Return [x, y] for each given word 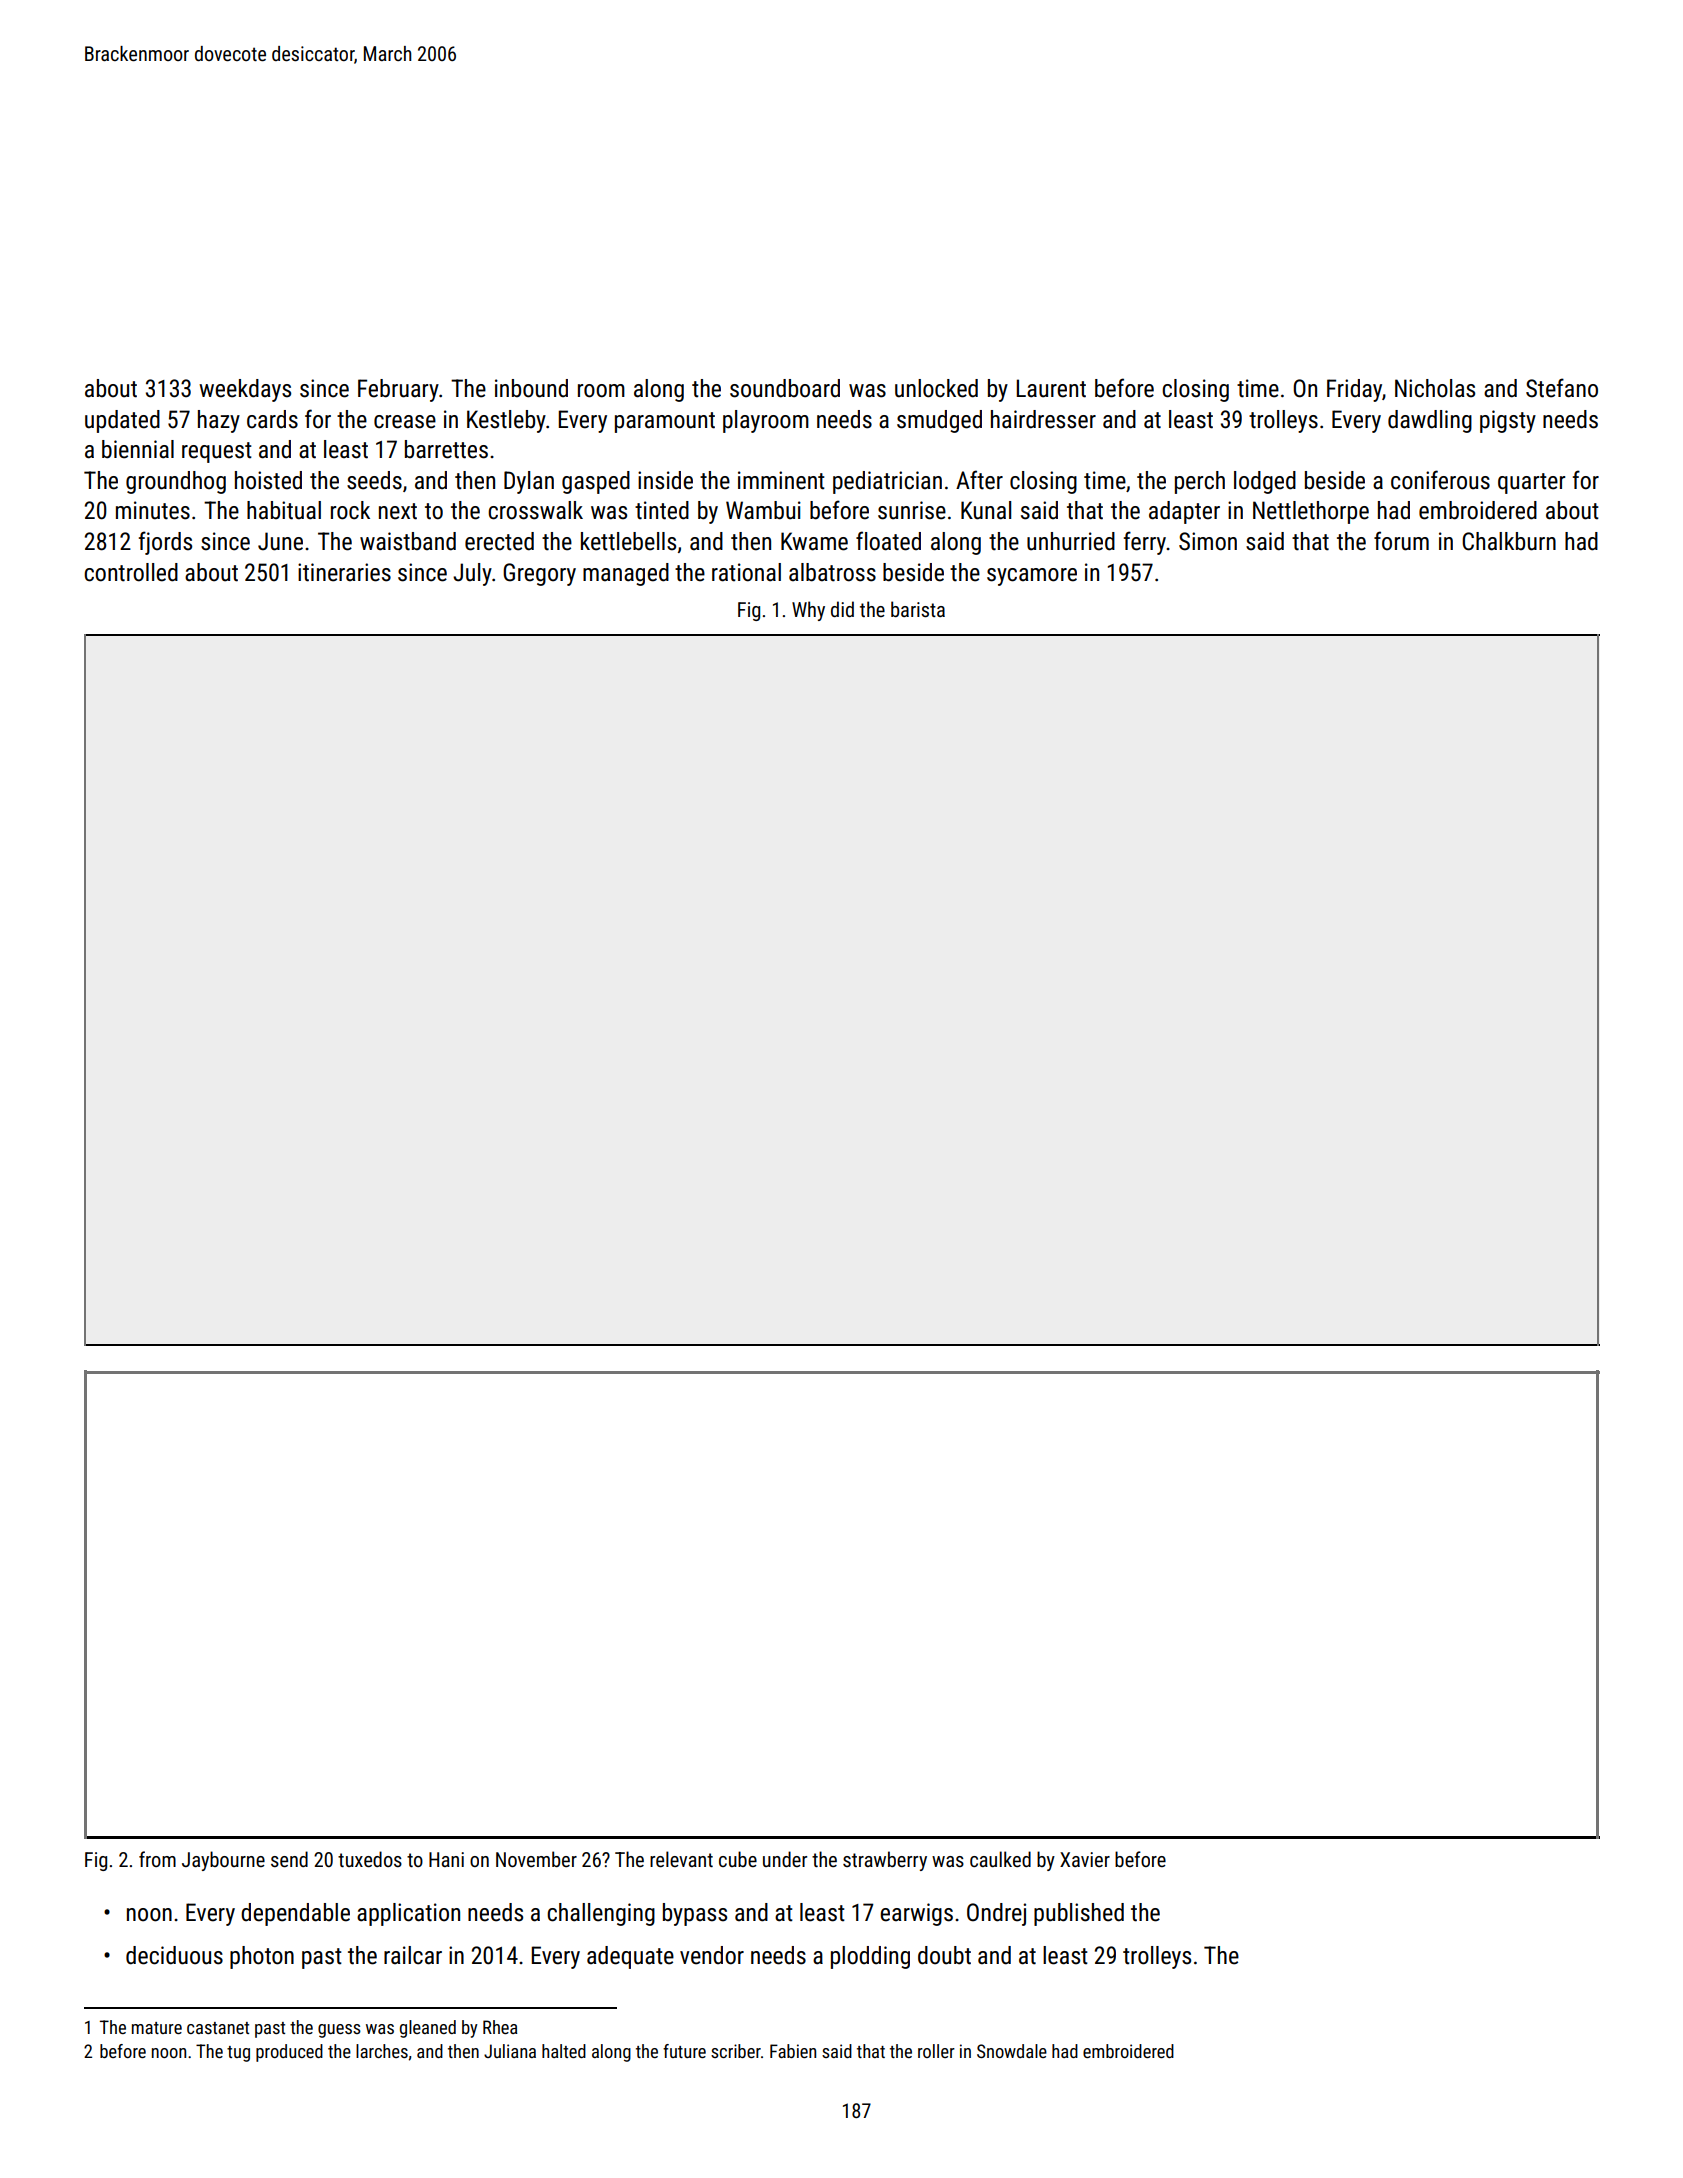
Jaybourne [223, 1861]
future [684, 2051]
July [472, 574]
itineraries [344, 572]
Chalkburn [1509, 541]
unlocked [936, 388]
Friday [1354, 390]
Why [808, 611]
